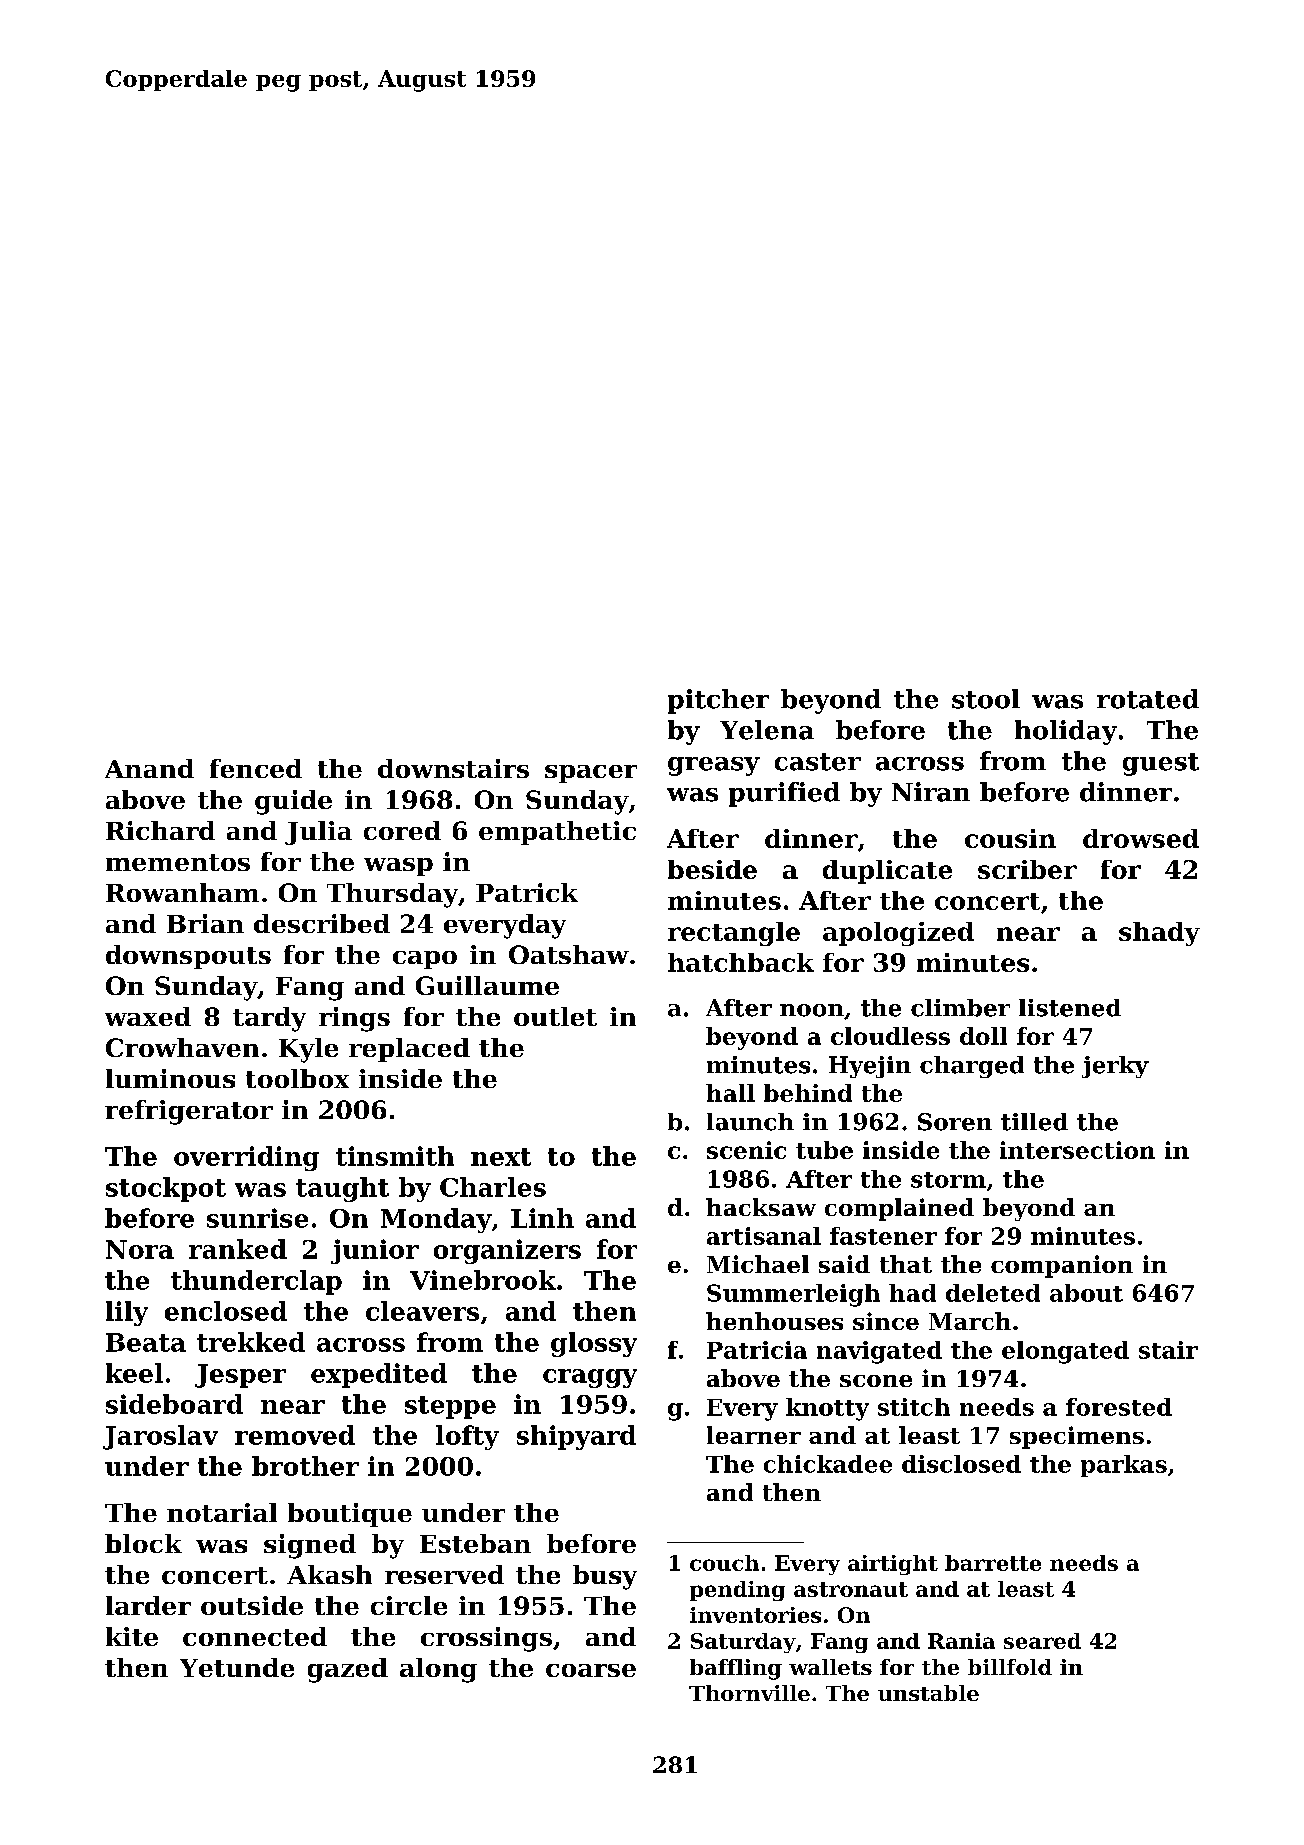 This screenshot has height=1845, width=1304. I want to click on that, so click(906, 1264).
